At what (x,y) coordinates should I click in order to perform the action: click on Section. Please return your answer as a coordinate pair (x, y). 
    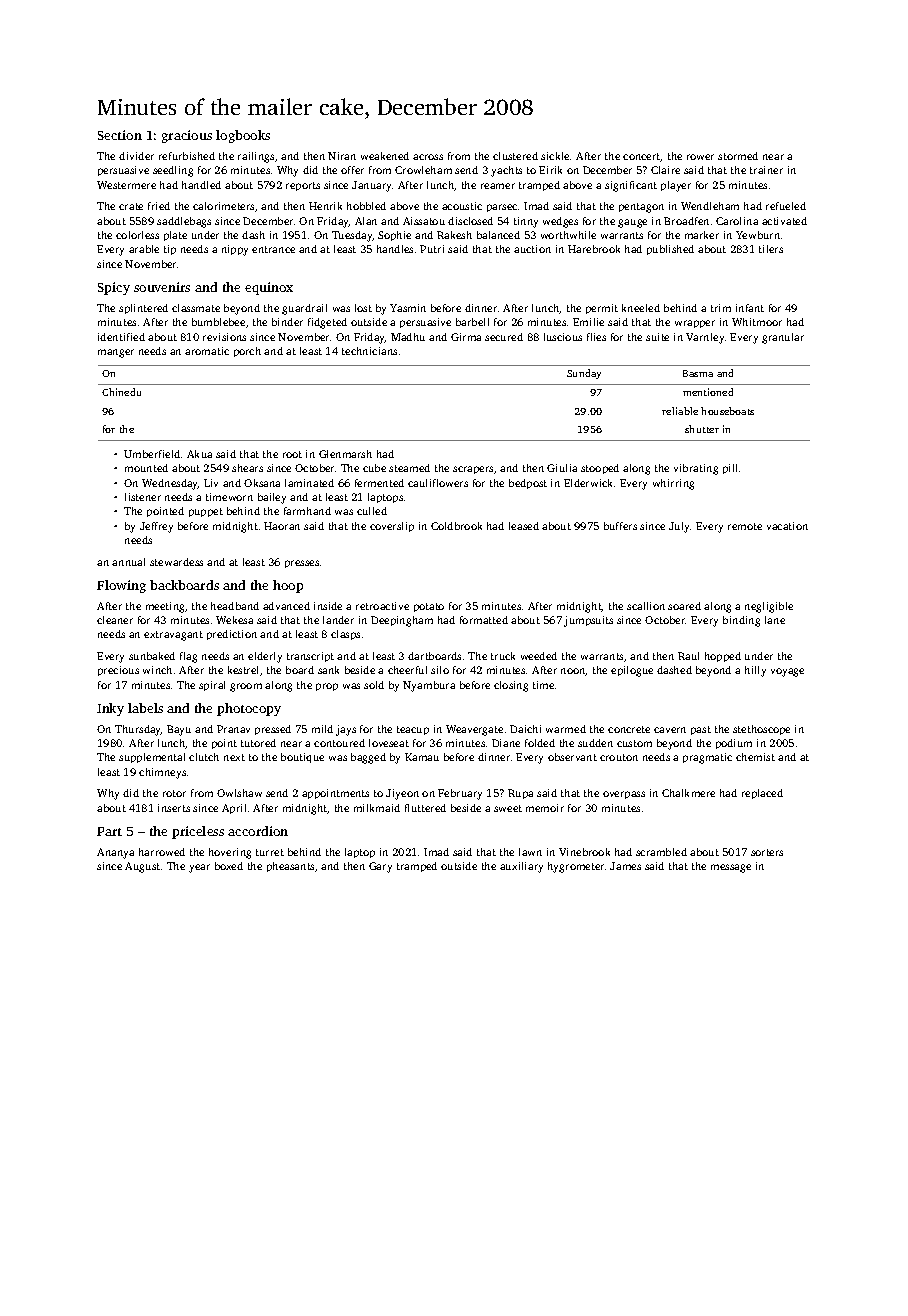
    Looking at the image, I should click on (120, 135).
